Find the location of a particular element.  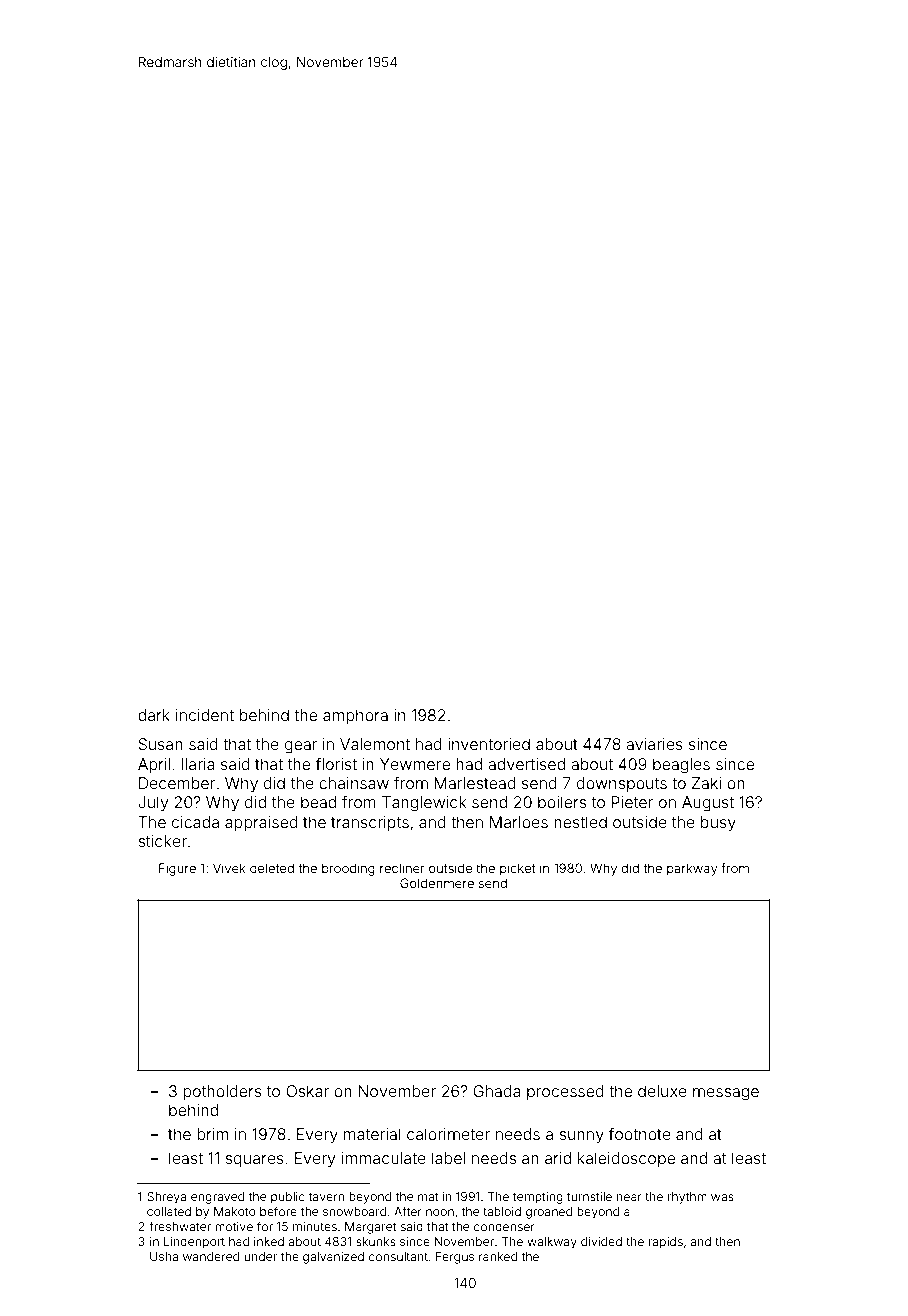

parkway is located at coordinates (692, 869).
